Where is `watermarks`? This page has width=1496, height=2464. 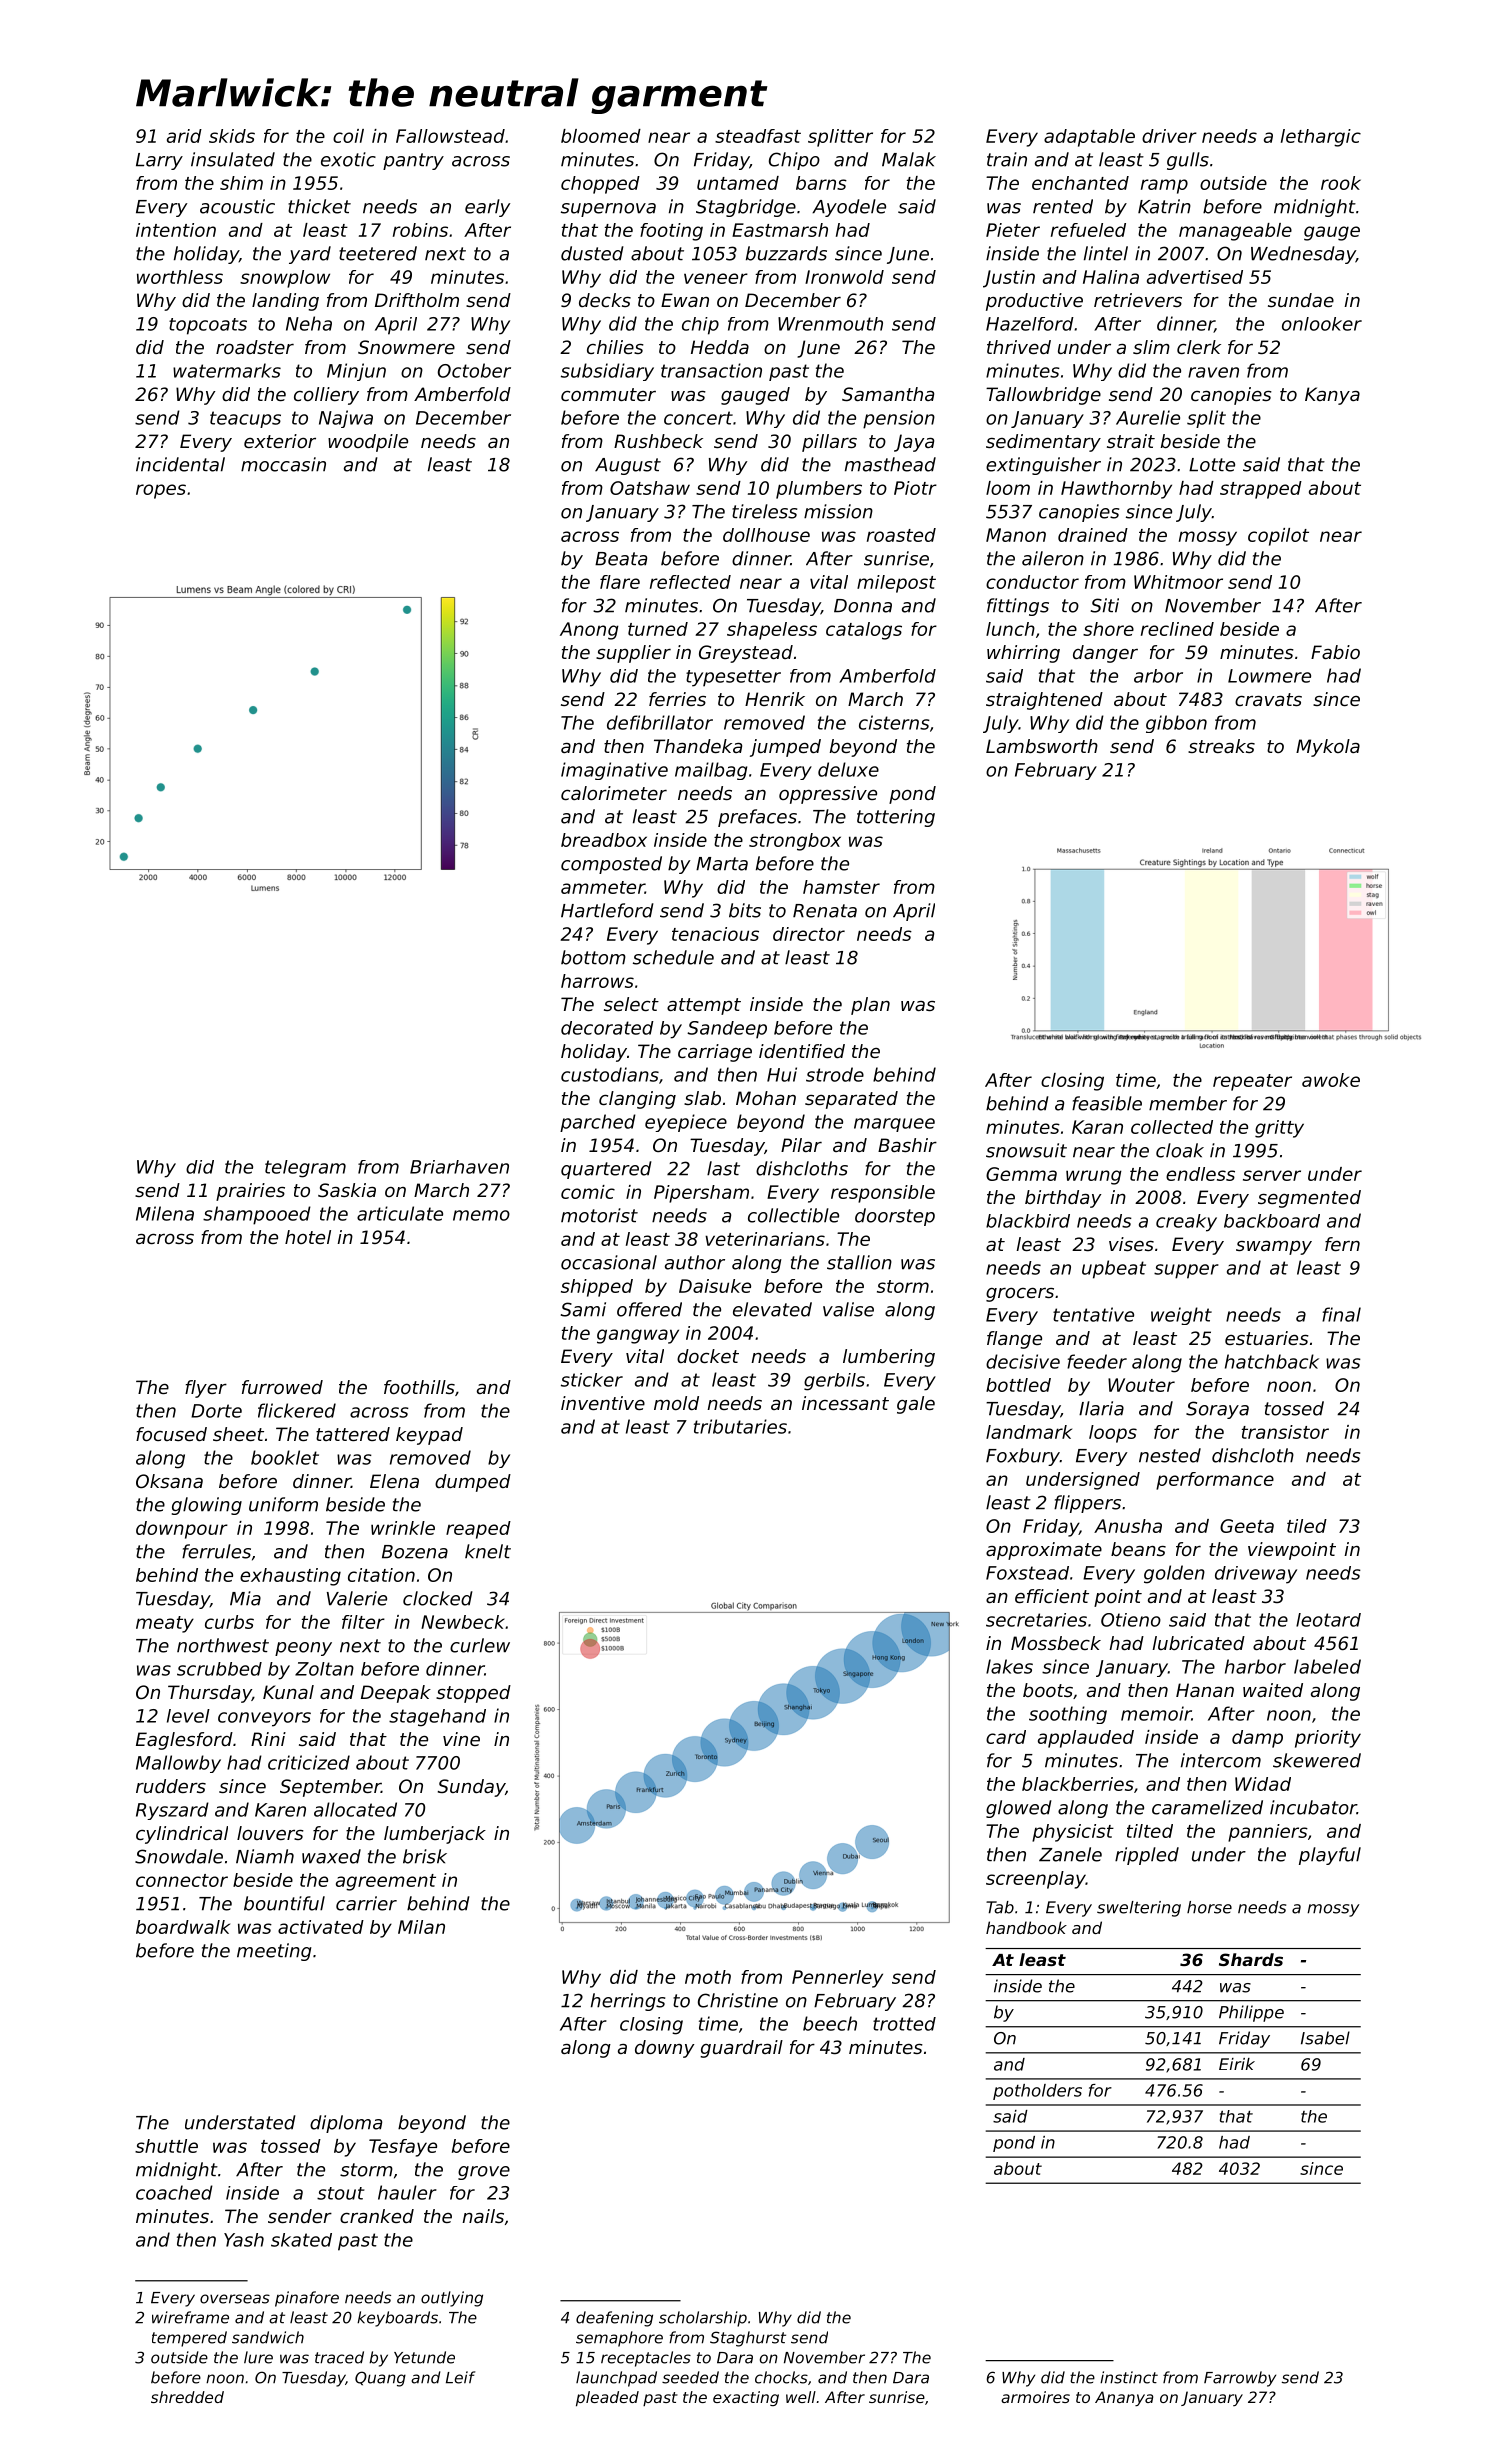
watermarks is located at coordinates (227, 370).
